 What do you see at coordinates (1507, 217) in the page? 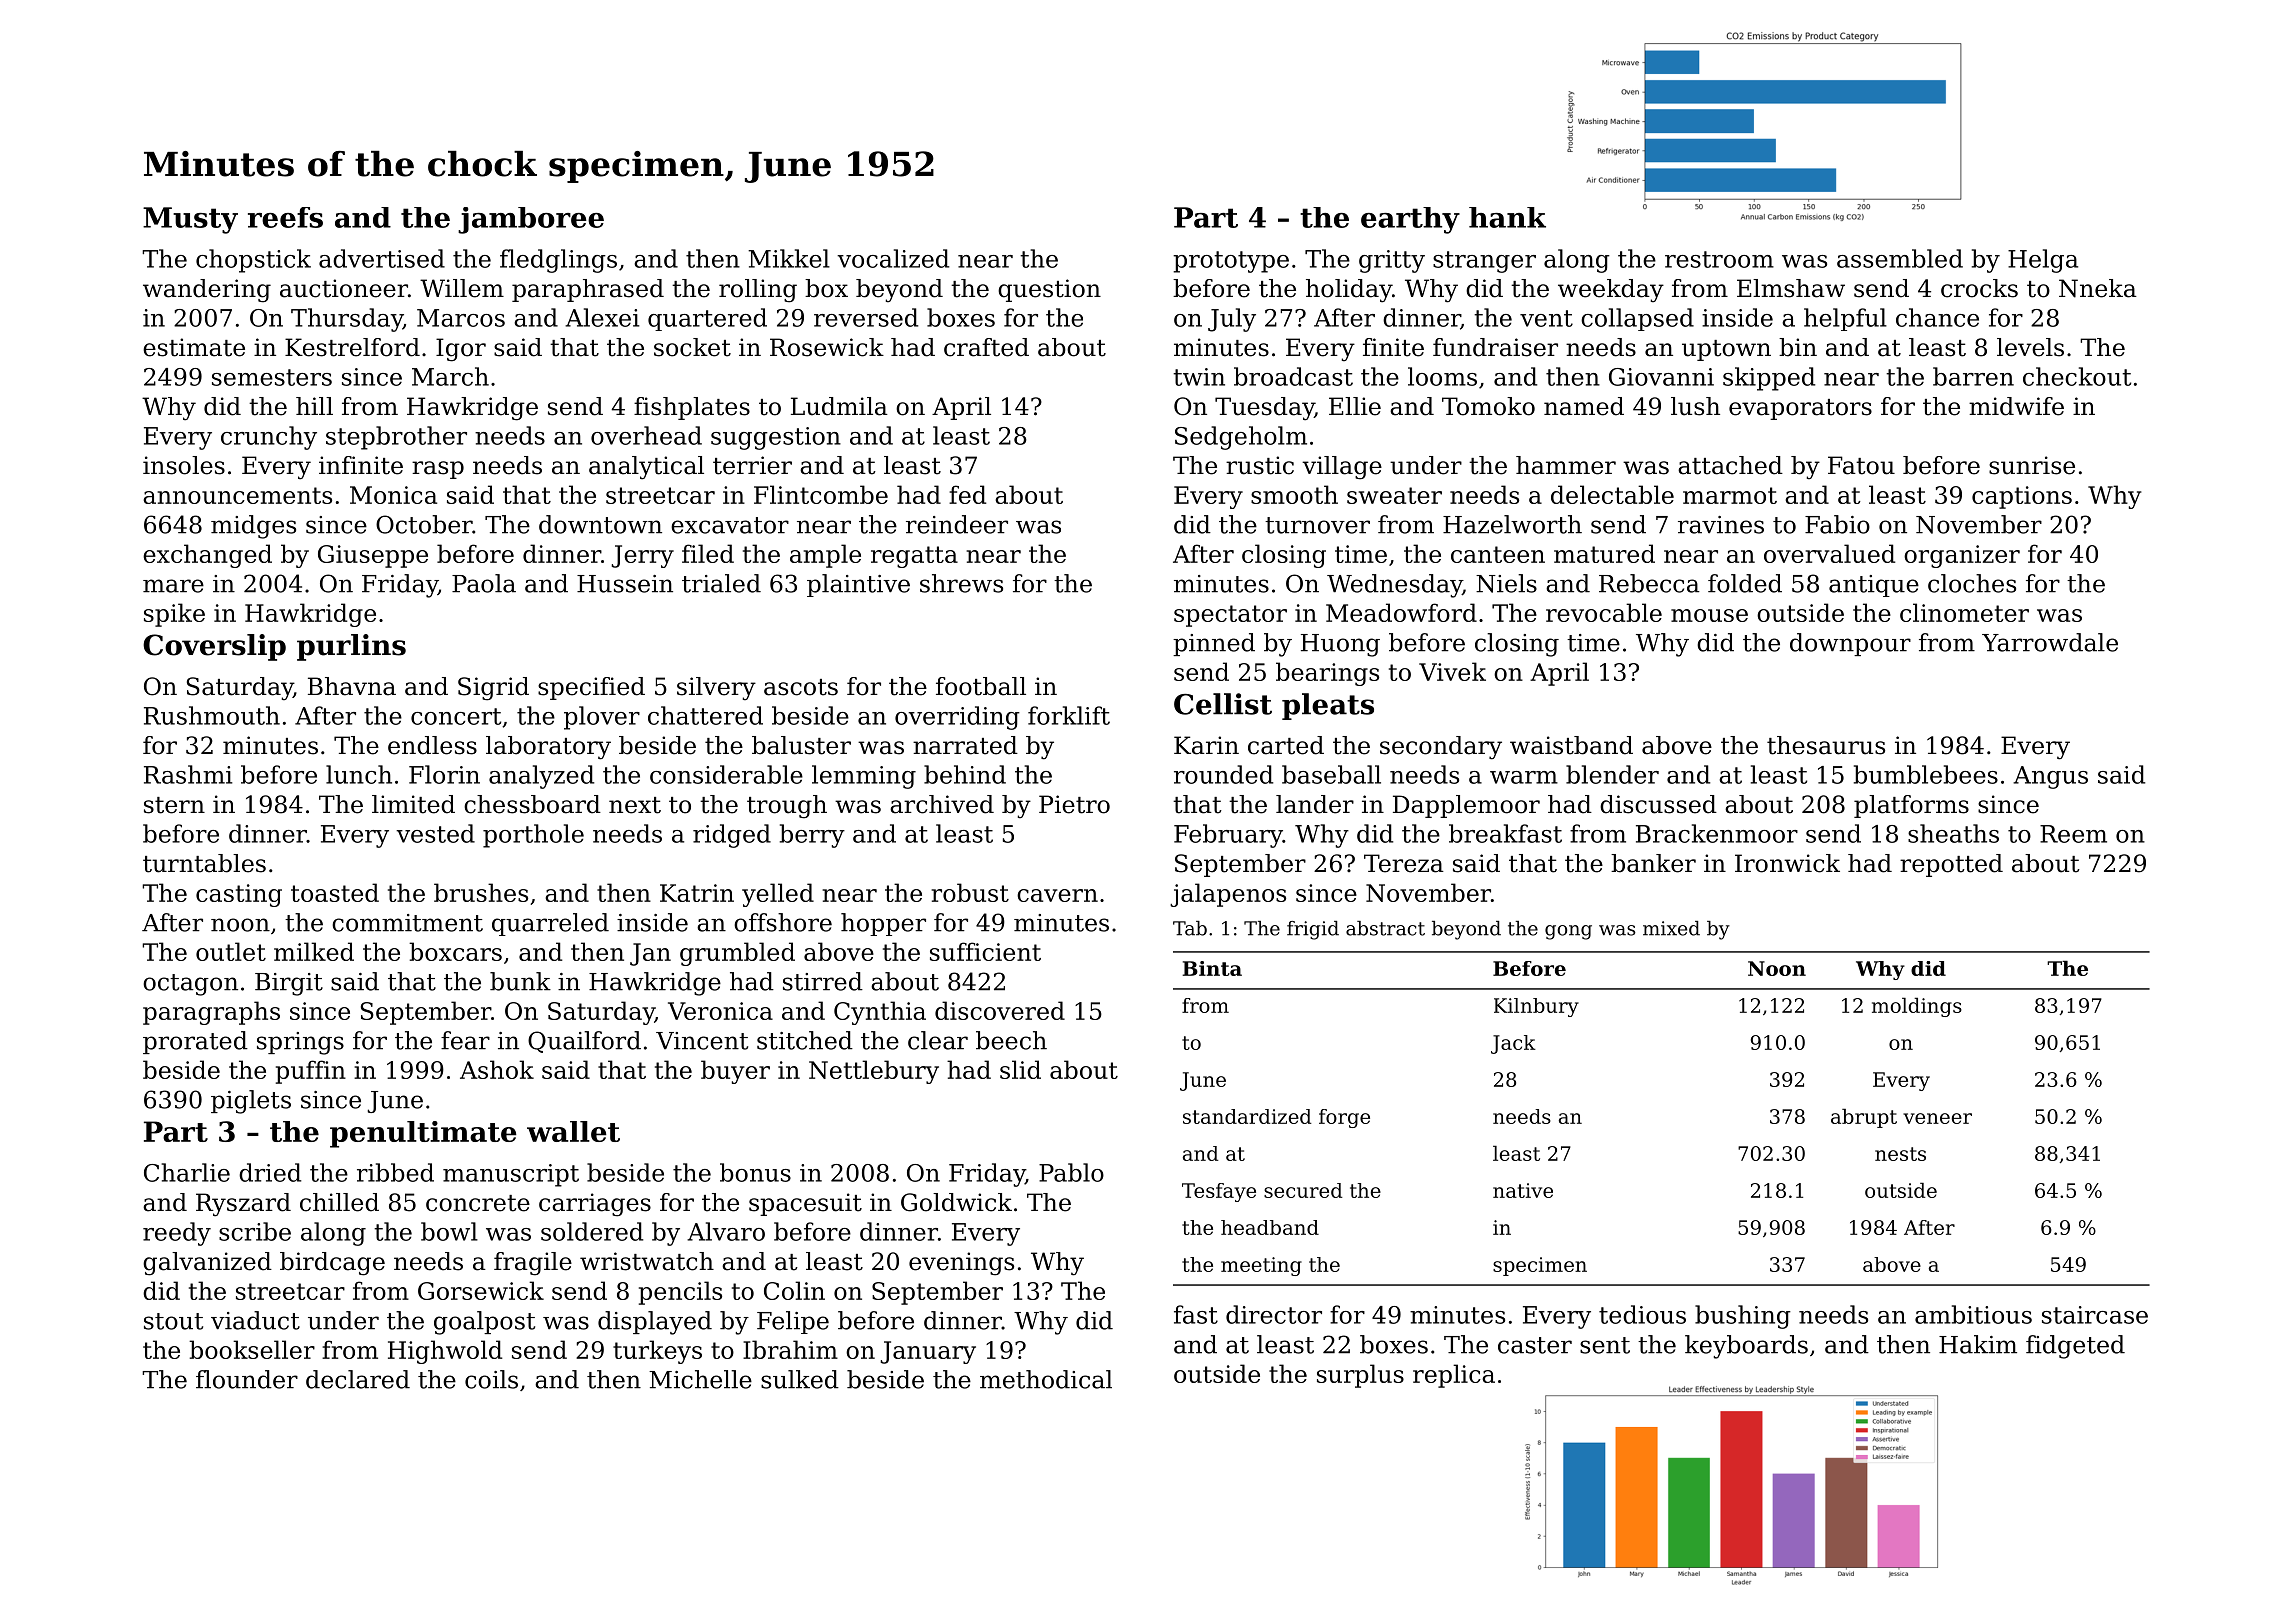
I see `hank` at bounding box center [1507, 217].
